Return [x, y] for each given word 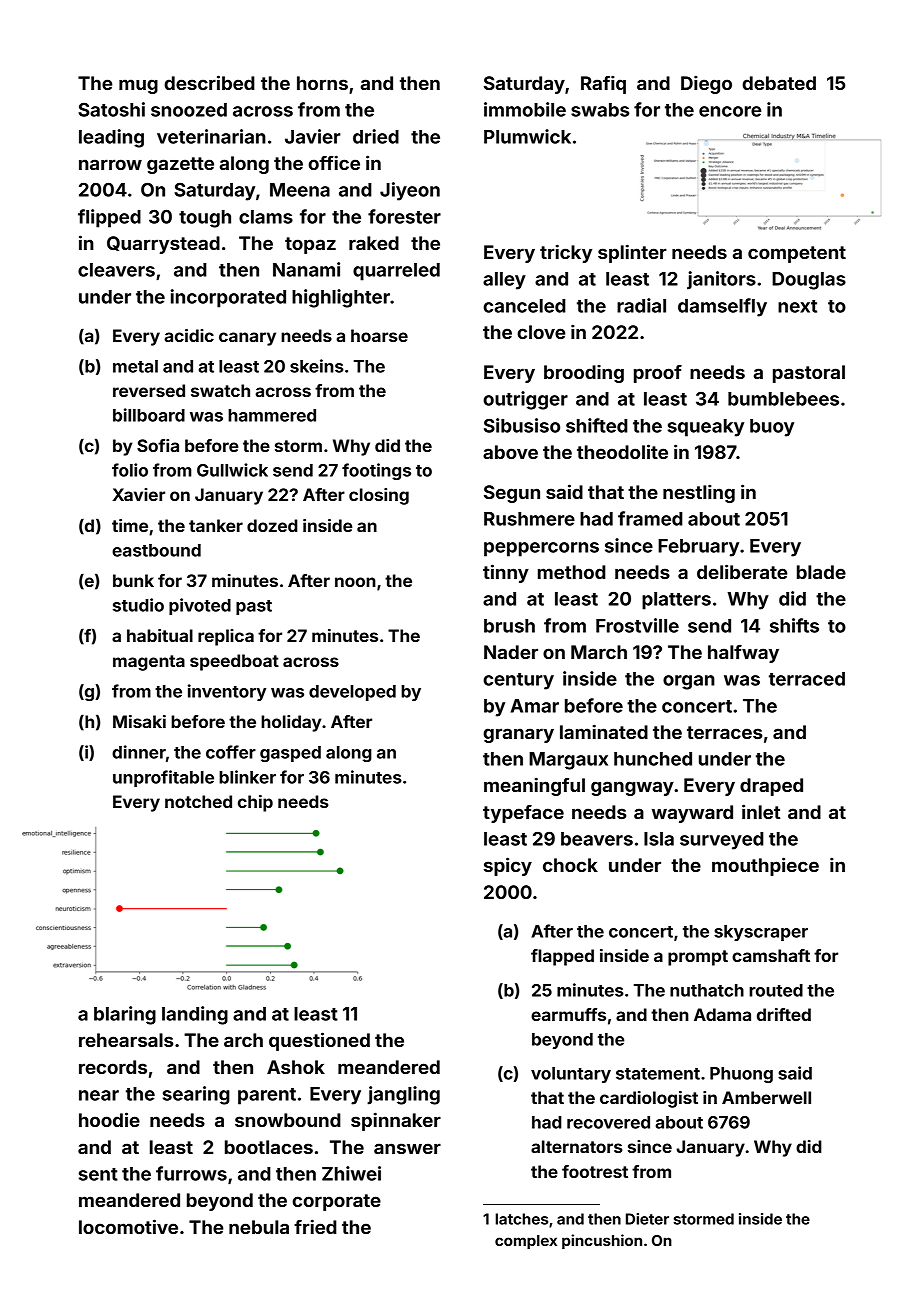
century [518, 681]
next [797, 306]
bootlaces [269, 1147]
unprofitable [163, 778]
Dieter [647, 1219]
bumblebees [783, 399]
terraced [807, 679]
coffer [231, 752]
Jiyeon [410, 191]
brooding [584, 374]
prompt [698, 958]
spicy [508, 866]
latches [522, 1219]
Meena [300, 190]
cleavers [116, 270]
